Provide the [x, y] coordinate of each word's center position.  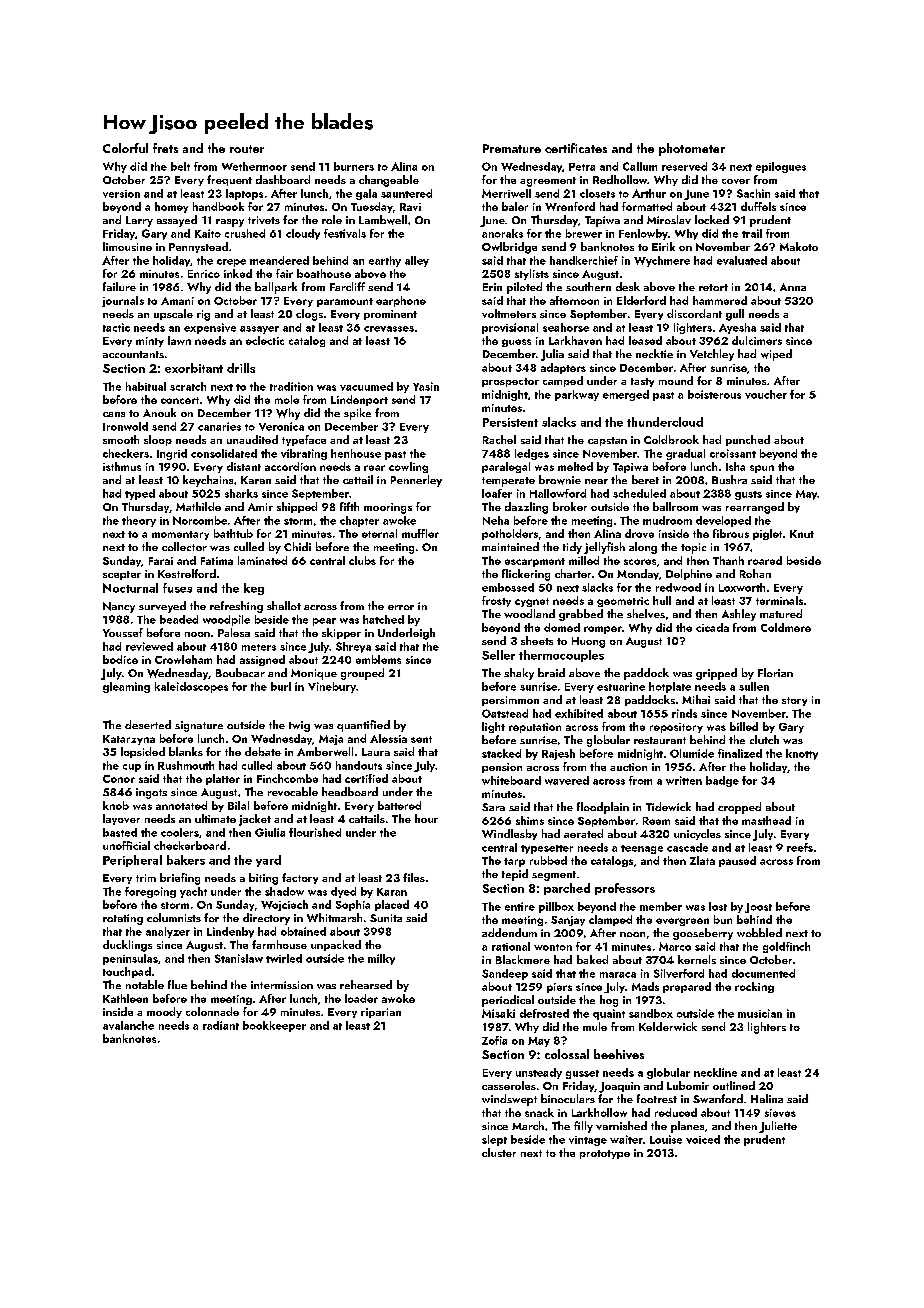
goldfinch [786, 947]
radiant [221, 1025]
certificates [576, 148]
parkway [577, 395]
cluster [499, 1152]
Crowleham [183, 659]
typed [140, 494]
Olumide [692, 753]
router [247, 149]
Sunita [386, 918]
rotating [123, 919]
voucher [766, 394]
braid [551, 672]
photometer [692, 149]
